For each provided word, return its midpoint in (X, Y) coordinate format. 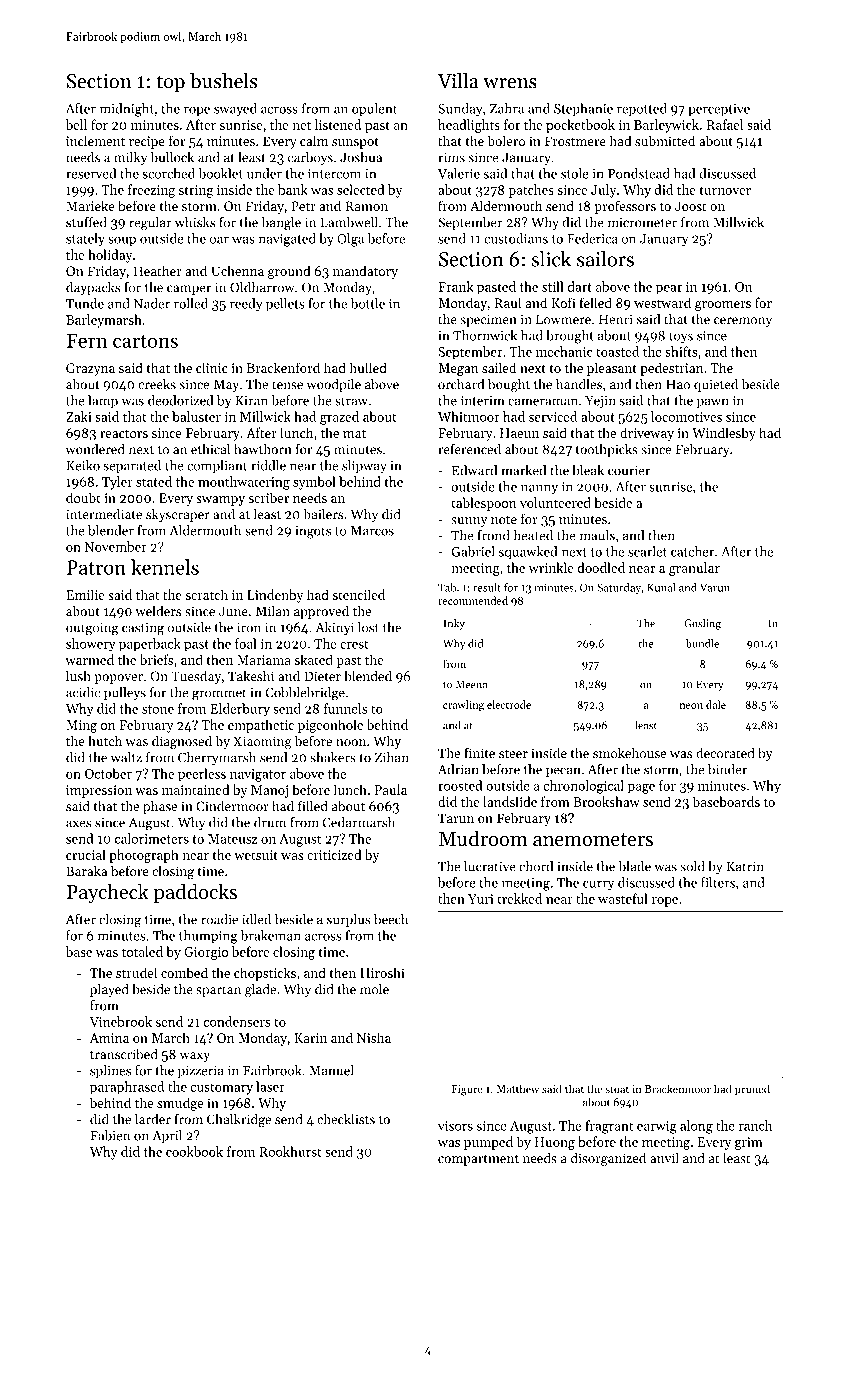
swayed (235, 110)
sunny (469, 522)
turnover (725, 190)
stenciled (358, 594)
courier (629, 470)
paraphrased (127, 1088)
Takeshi (251, 675)
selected (361, 189)
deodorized (180, 400)
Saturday (619, 588)
